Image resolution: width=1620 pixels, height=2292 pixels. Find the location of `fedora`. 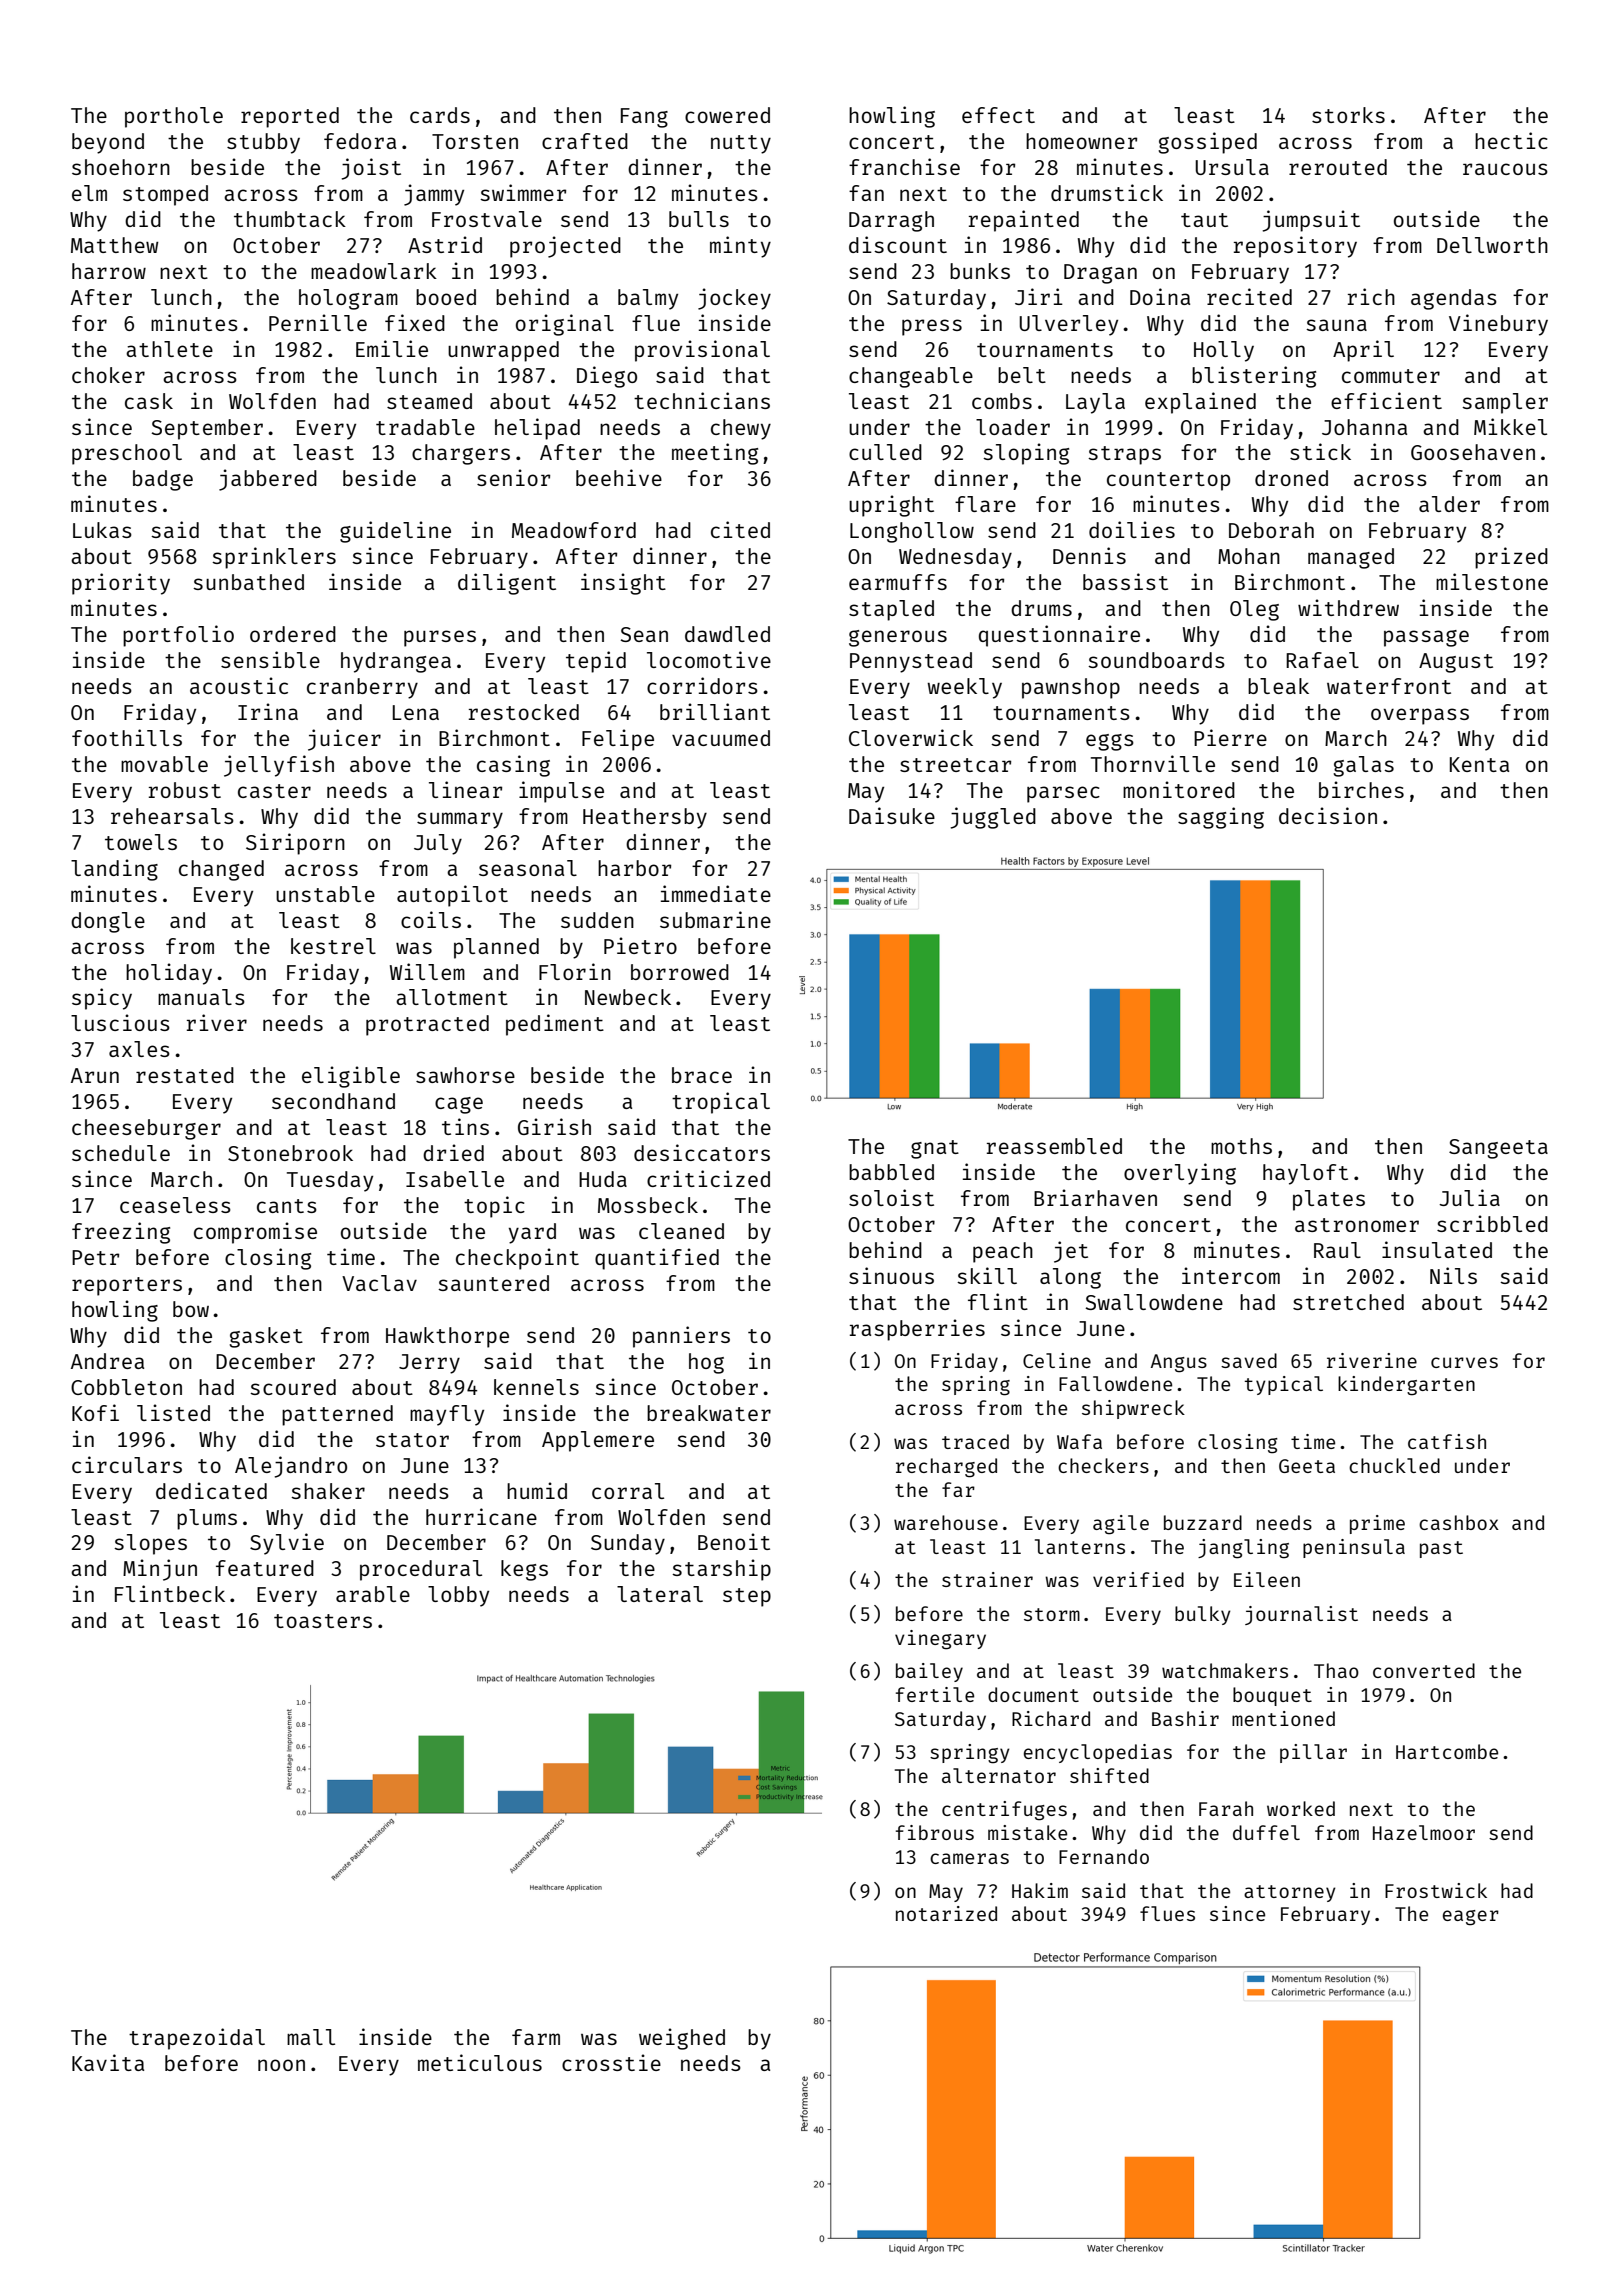

fedora is located at coordinates (360, 141).
